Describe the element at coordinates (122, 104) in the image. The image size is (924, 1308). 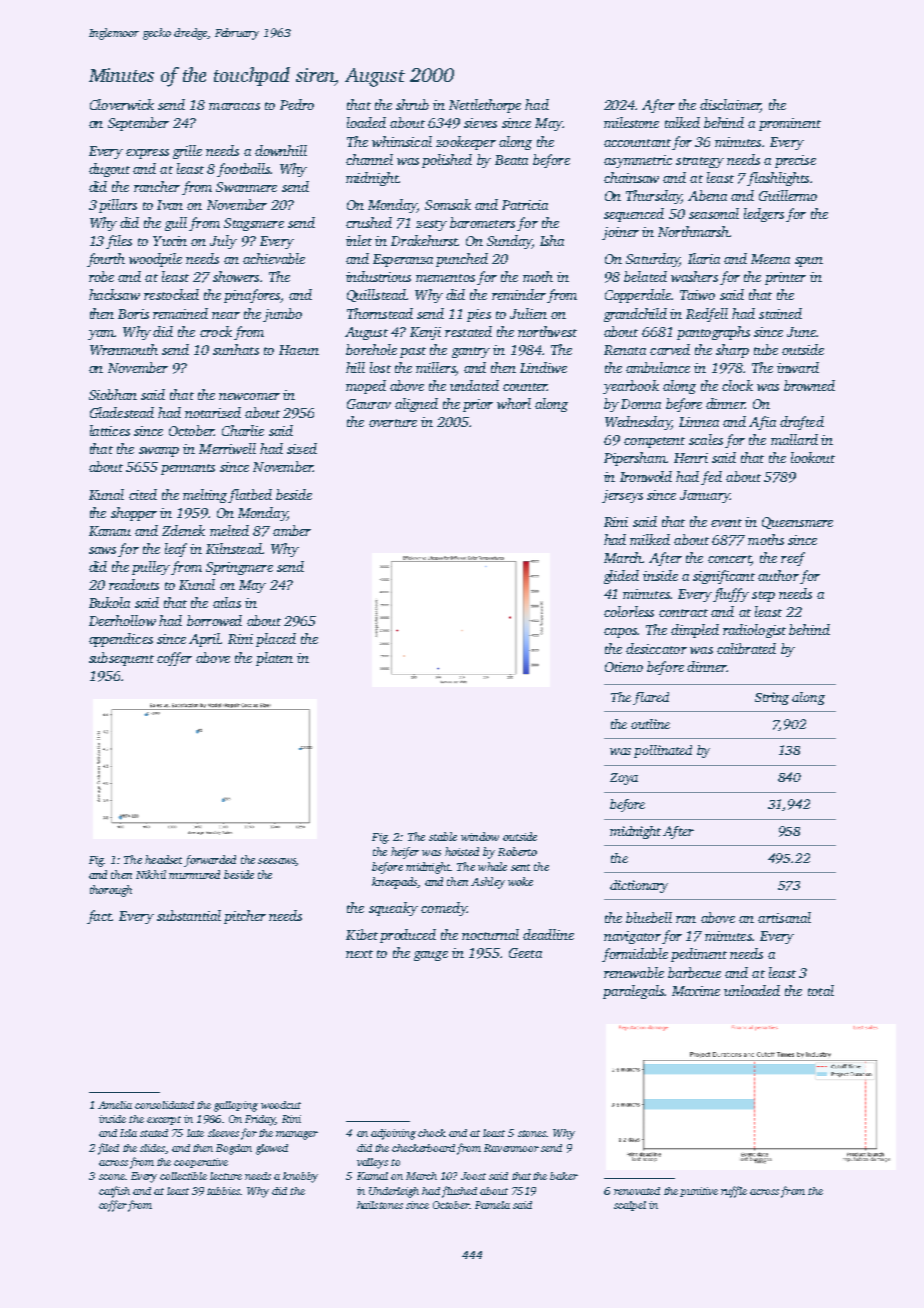
I see `Cloverwick` at that location.
